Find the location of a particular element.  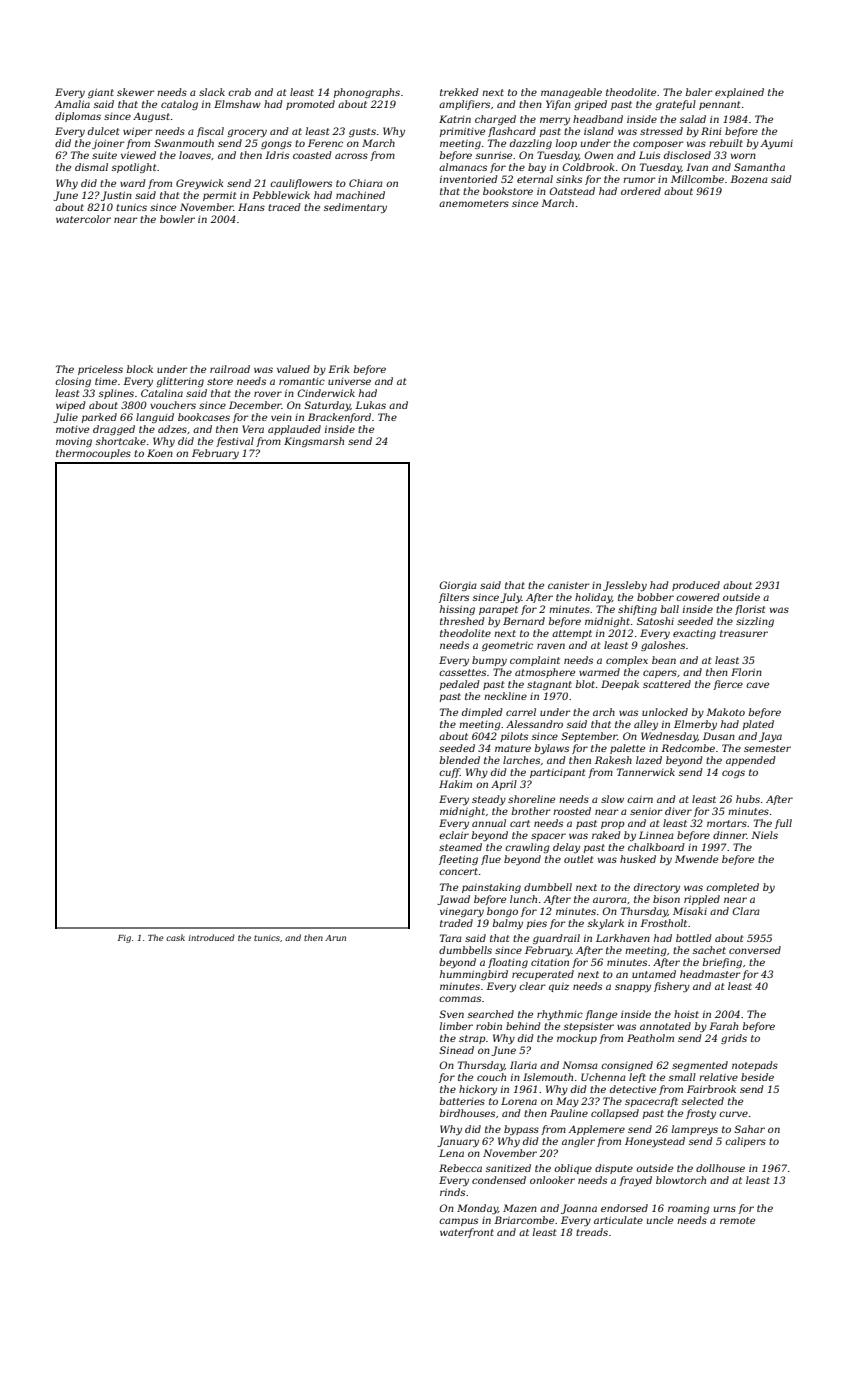

cuff is located at coordinates (449, 773).
